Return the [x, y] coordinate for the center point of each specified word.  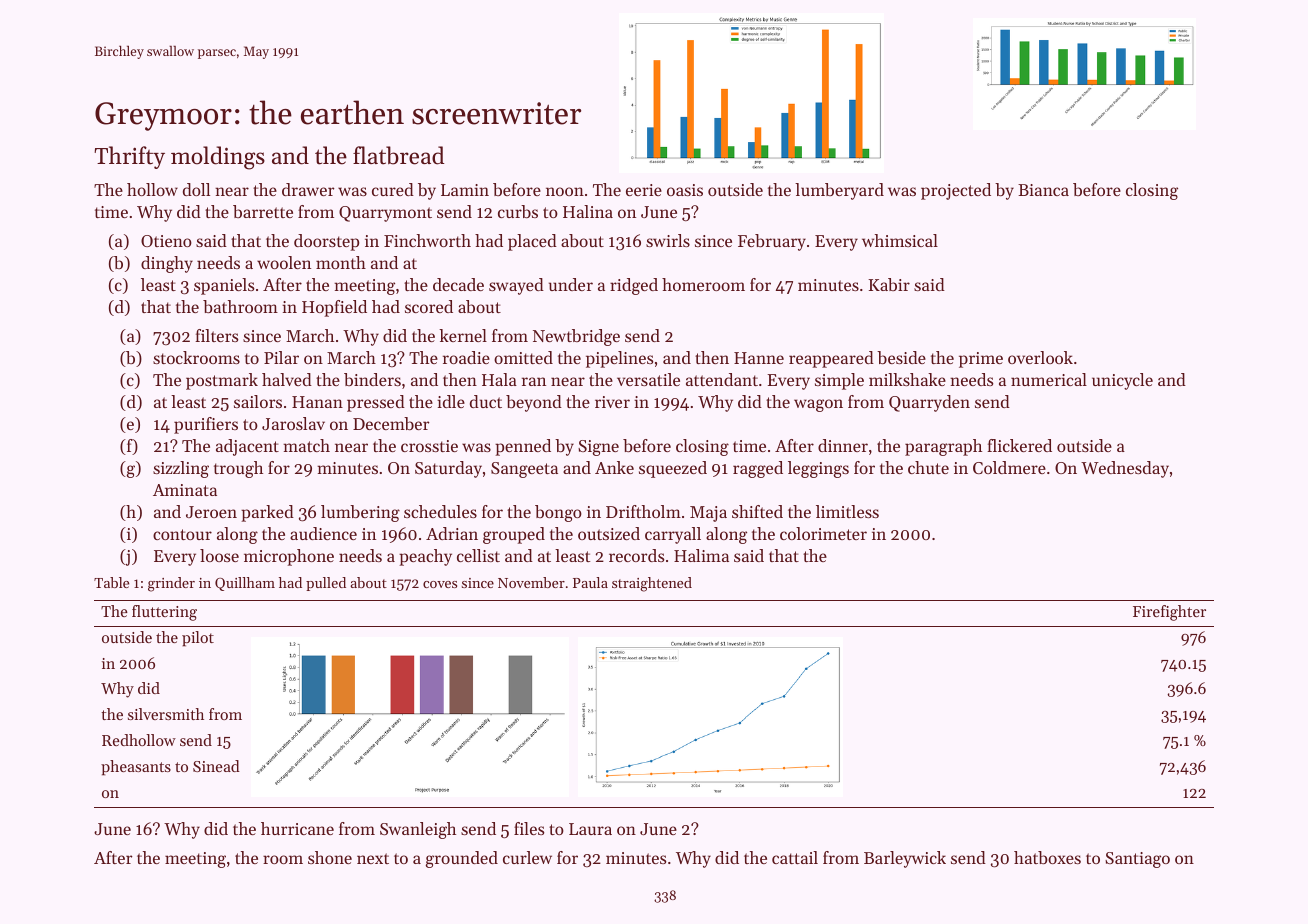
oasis [685, 190]
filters [216, 335]
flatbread [398, 155]
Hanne [759, 358]
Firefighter [1169, 613]
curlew [527, 857]
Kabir [889, 284]
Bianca [1043, 190]
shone [330, 857]
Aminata [185, 490]
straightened [652, 584]
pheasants [136, 768]
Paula [590, 582]
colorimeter [823, 533]
